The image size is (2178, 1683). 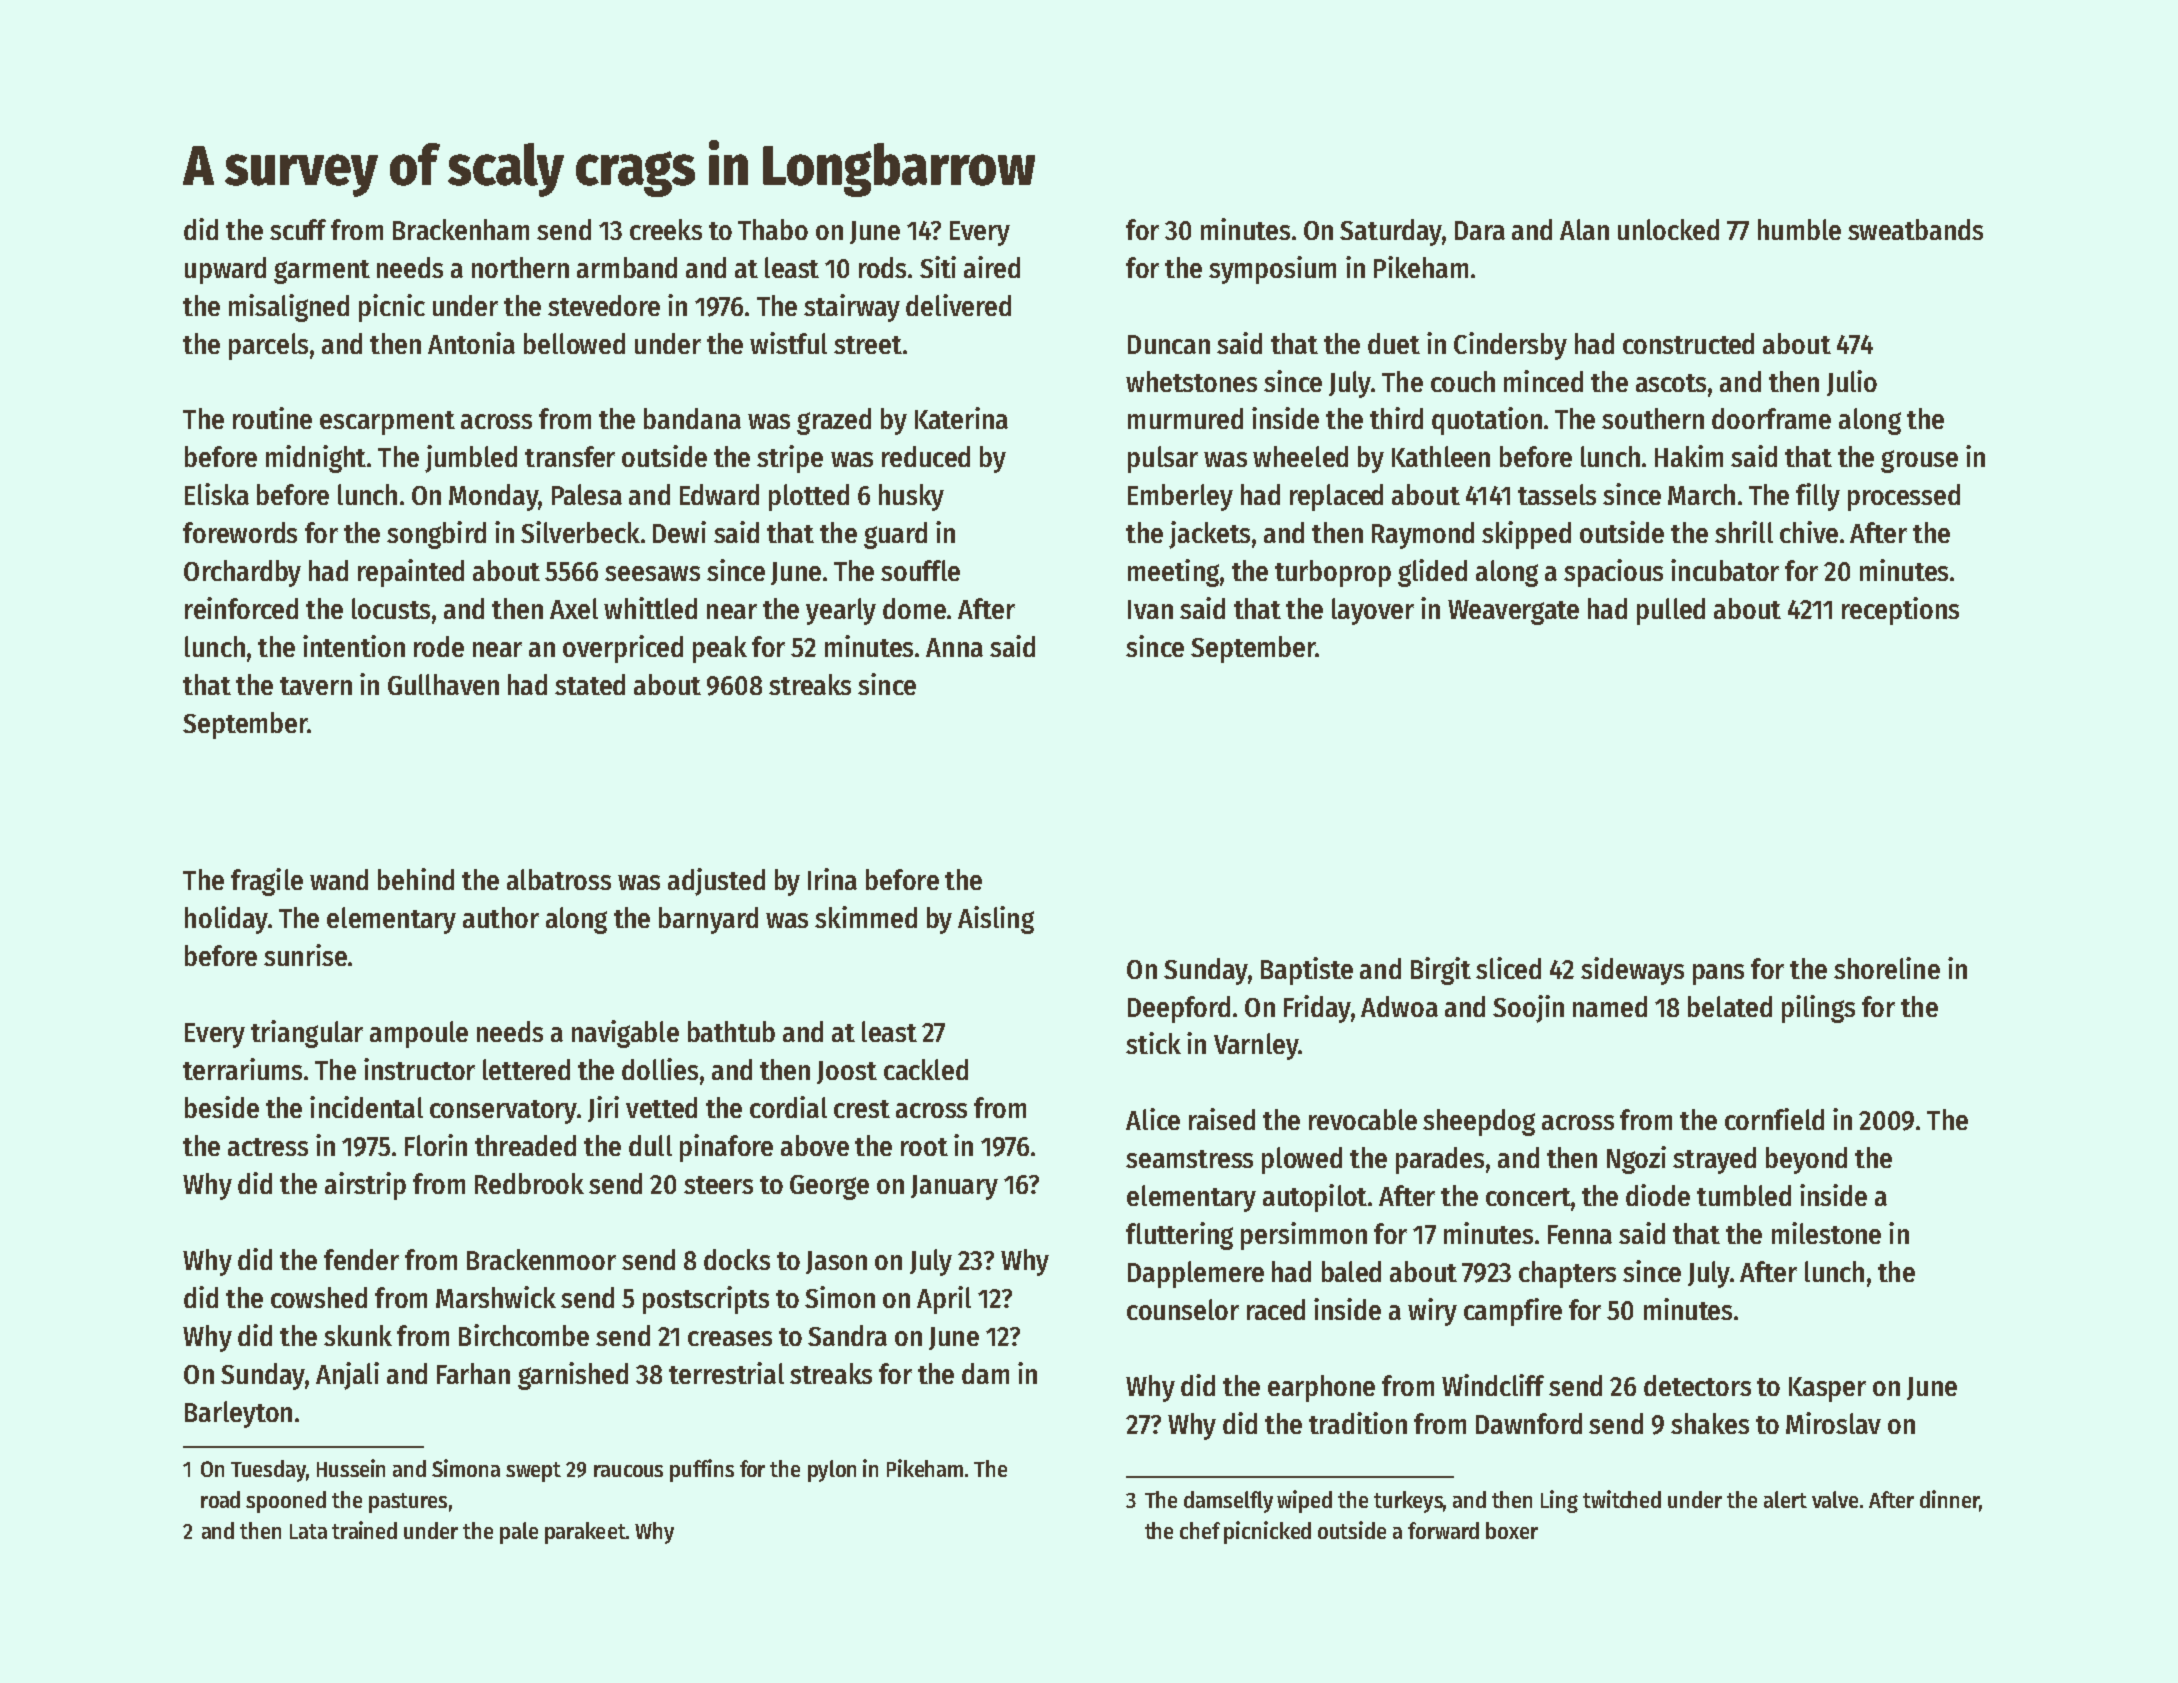 What do you see at coordinates (1510, 346) in the document?
I see `Cindersby` at bounding box center [1510, 346].
